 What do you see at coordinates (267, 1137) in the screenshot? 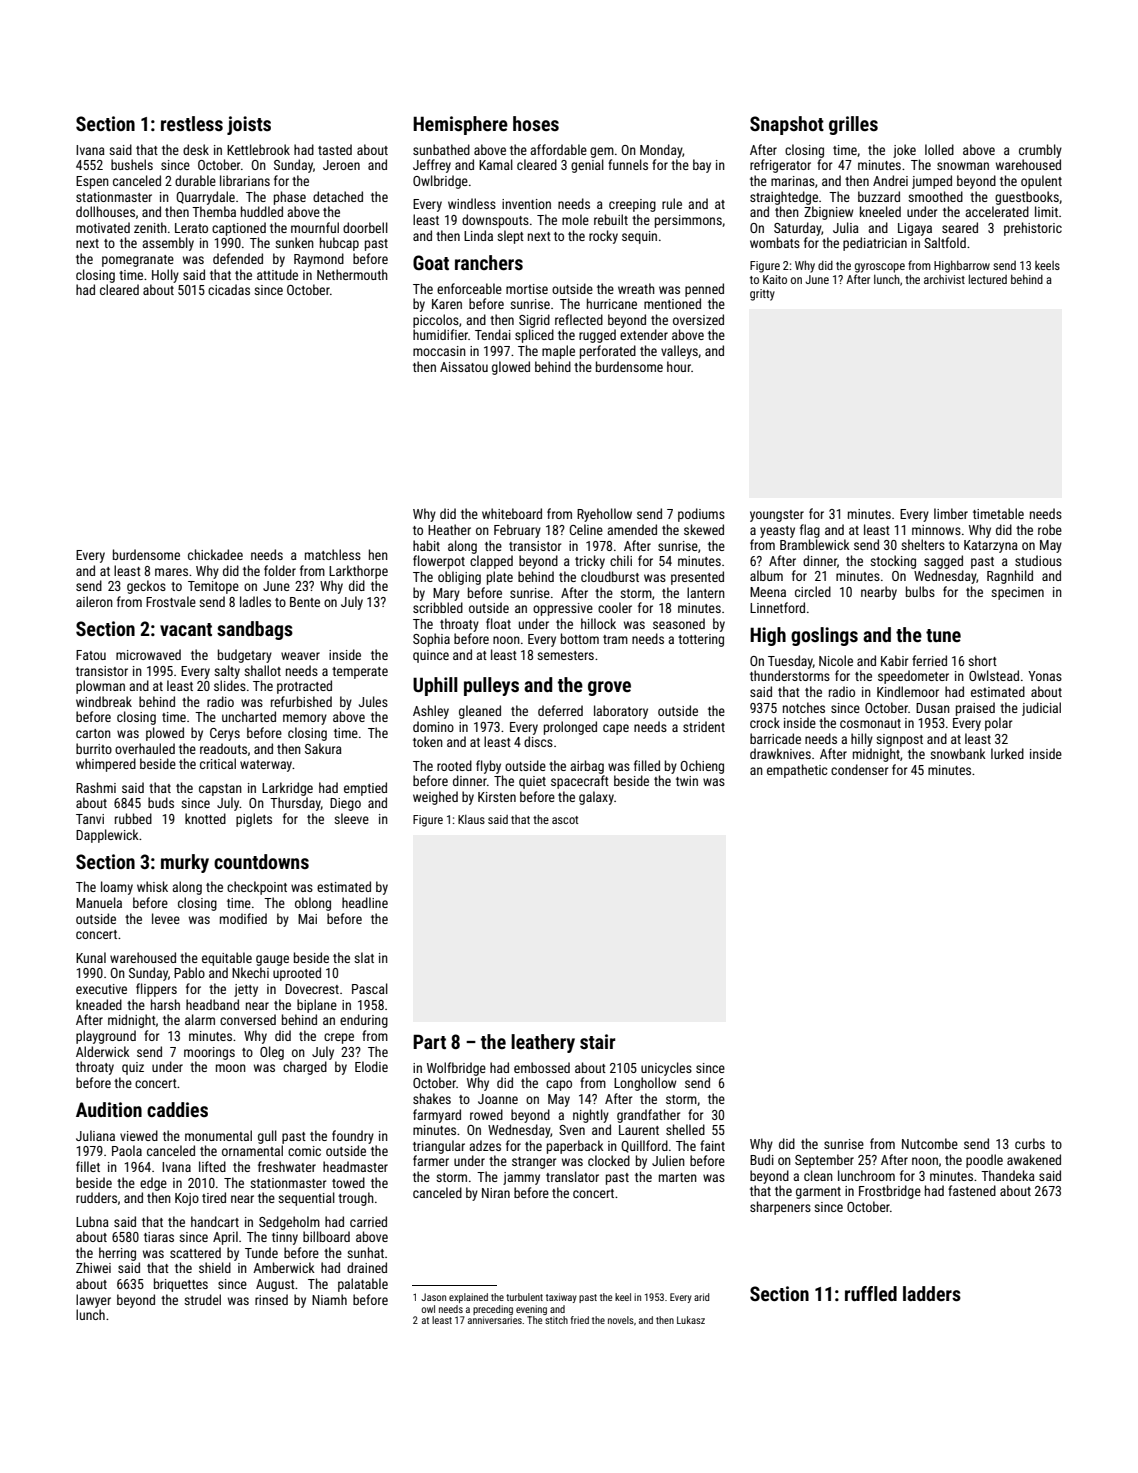
I see `gull` at bounding box center [267, 1137].
